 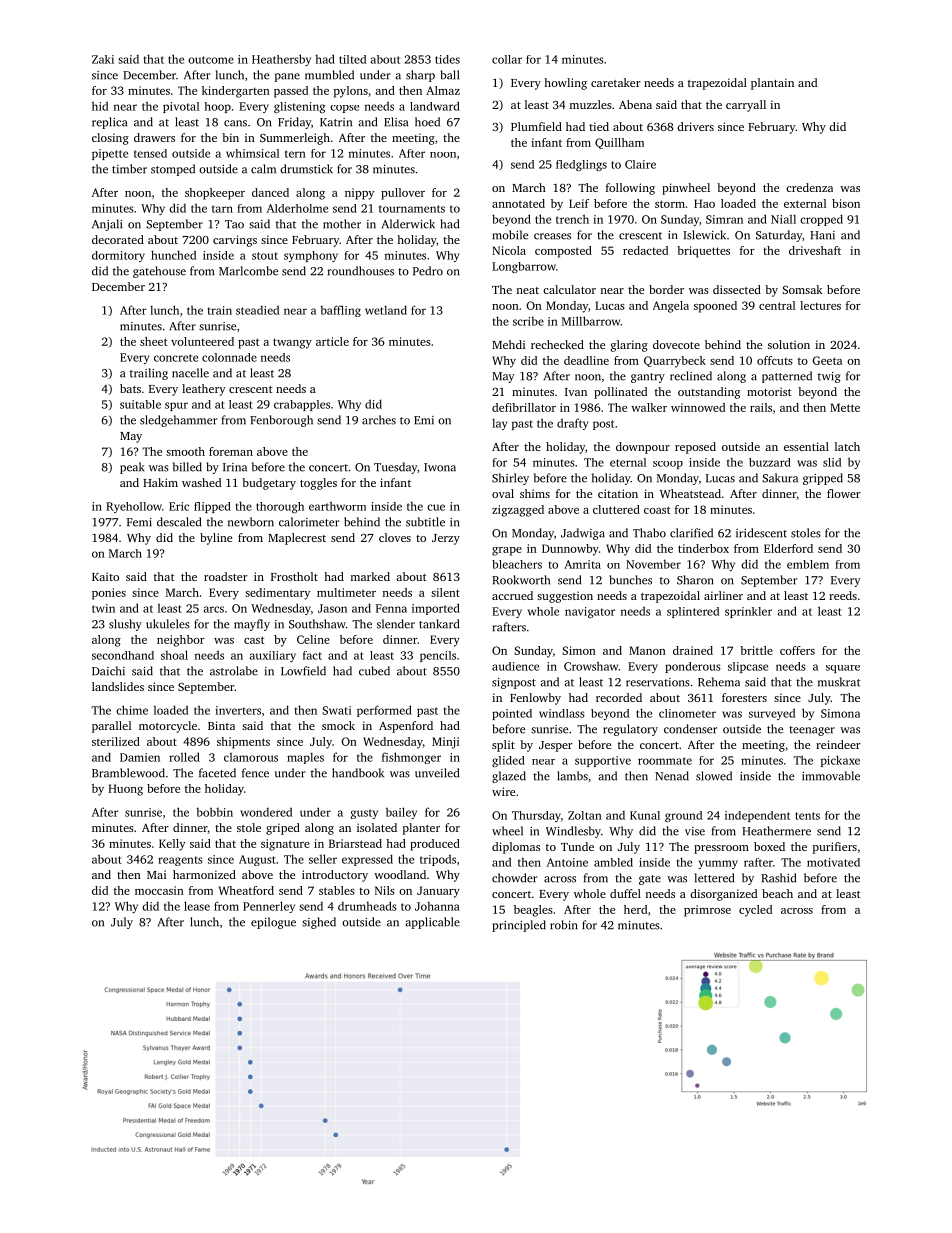 I want to click on Ivan, so click(x=576, y=392).
